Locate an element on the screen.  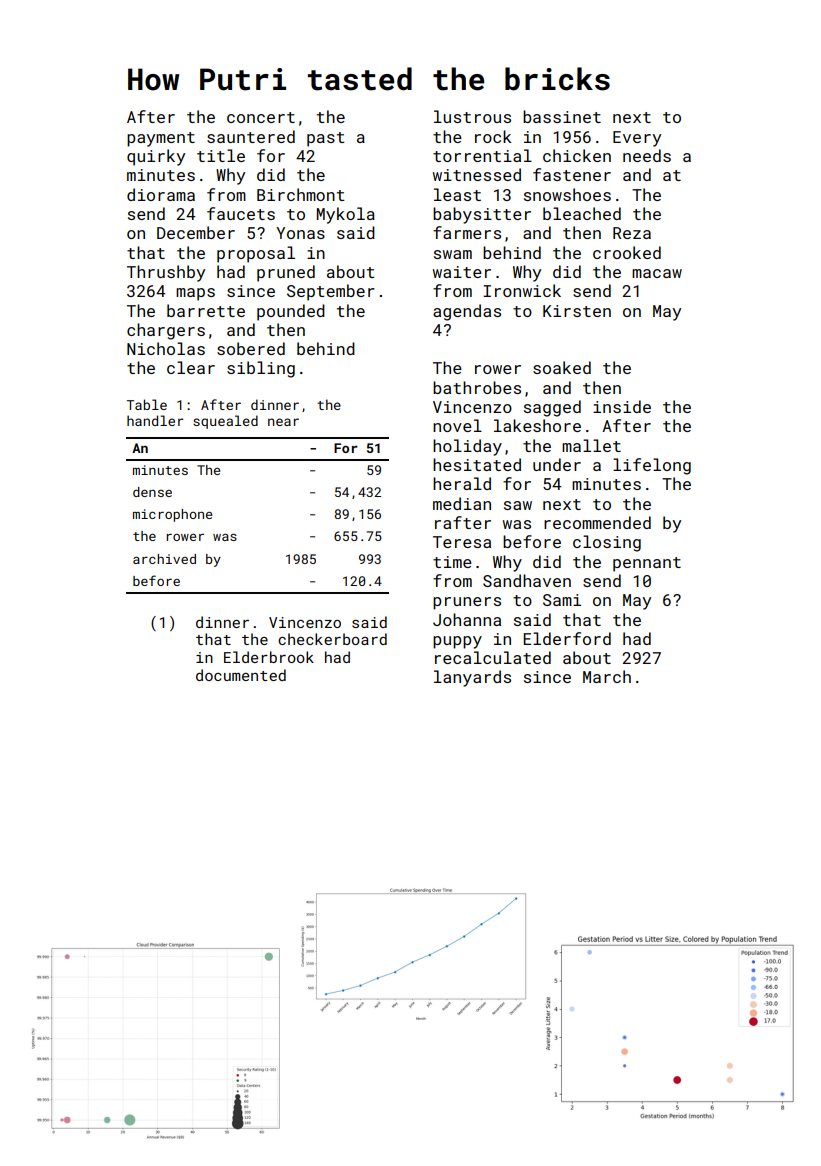
archived is located at coordinates (164, 559).
